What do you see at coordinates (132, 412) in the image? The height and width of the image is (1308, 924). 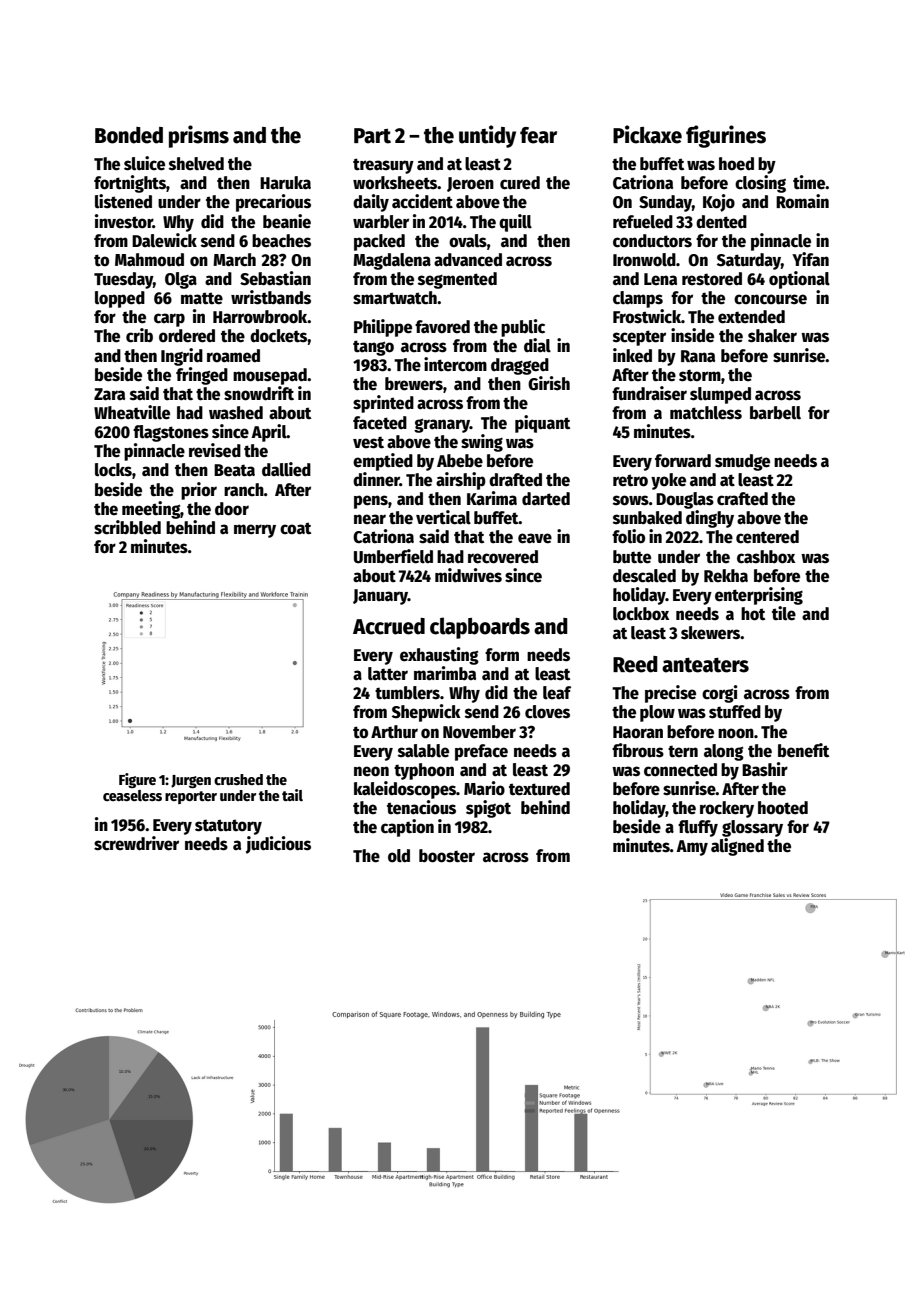 I see `Wheatville` at bounding box center [132, 412].
